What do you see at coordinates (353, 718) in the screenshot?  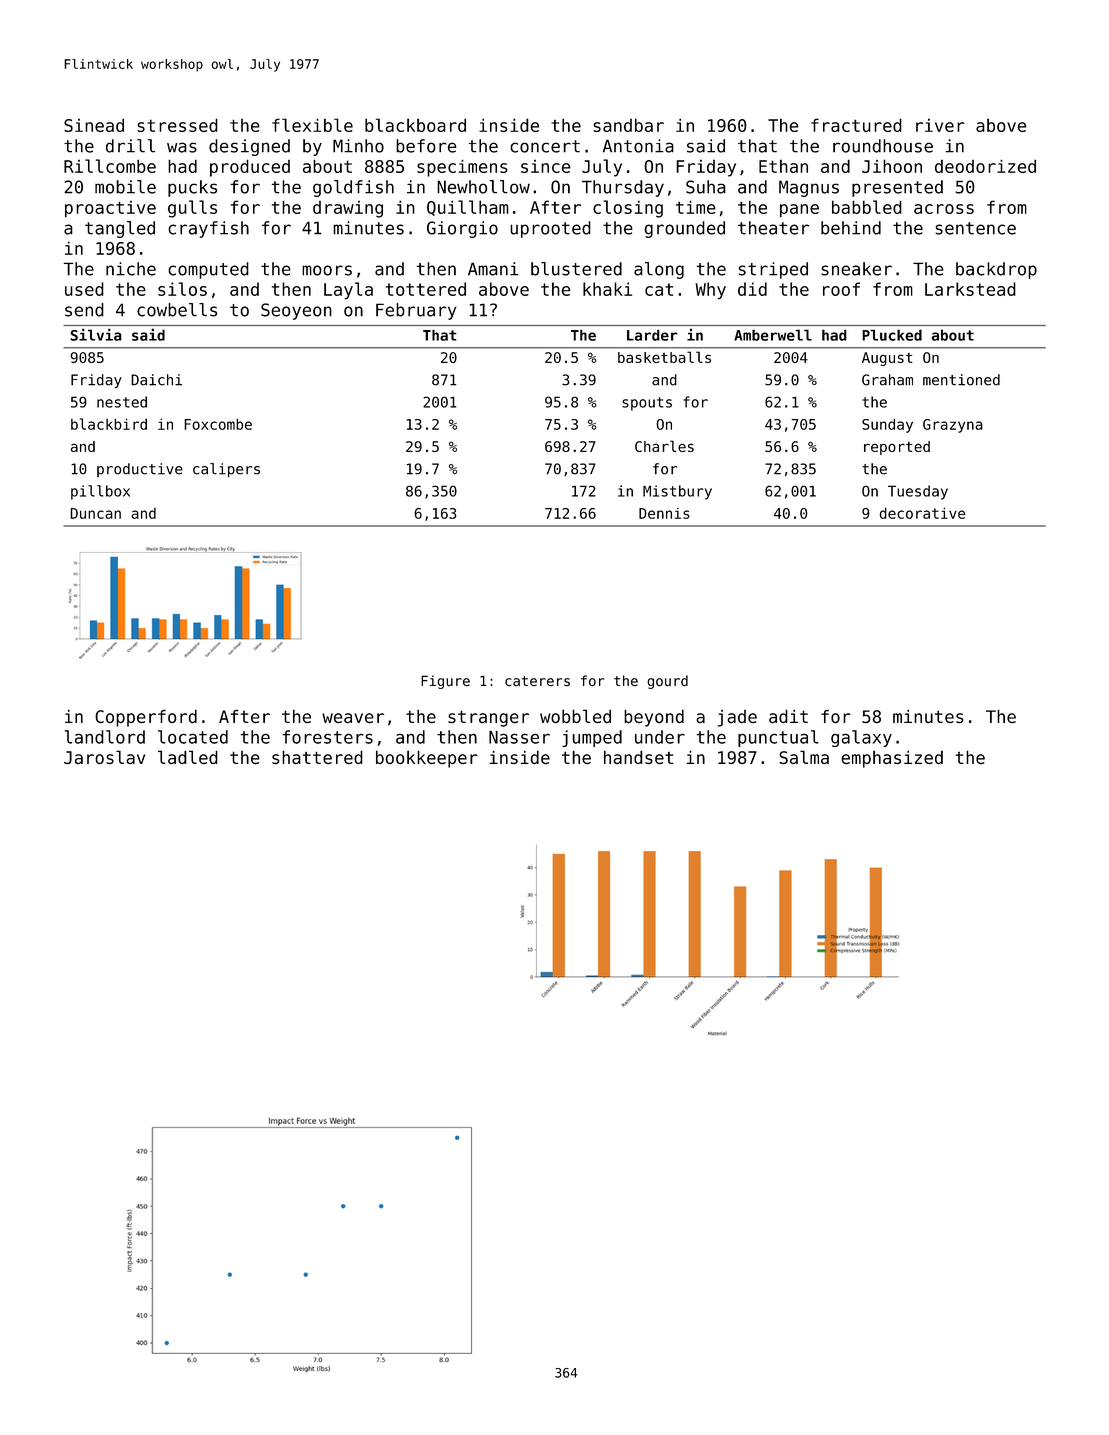 I see `weaver` at bounding box center [353, 718].
